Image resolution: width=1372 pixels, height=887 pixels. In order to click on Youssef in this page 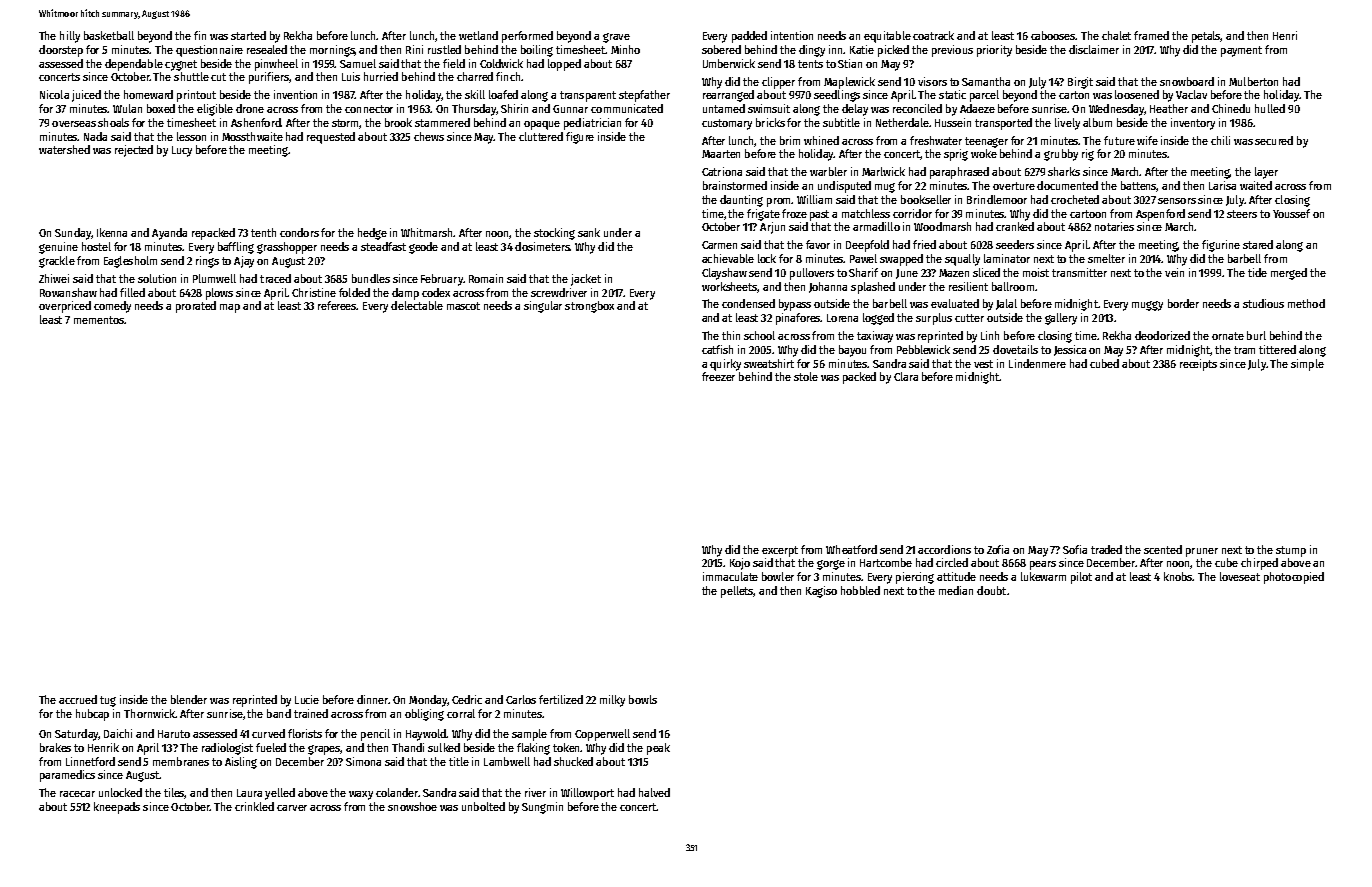, I will do `click(1291, 213)`.
